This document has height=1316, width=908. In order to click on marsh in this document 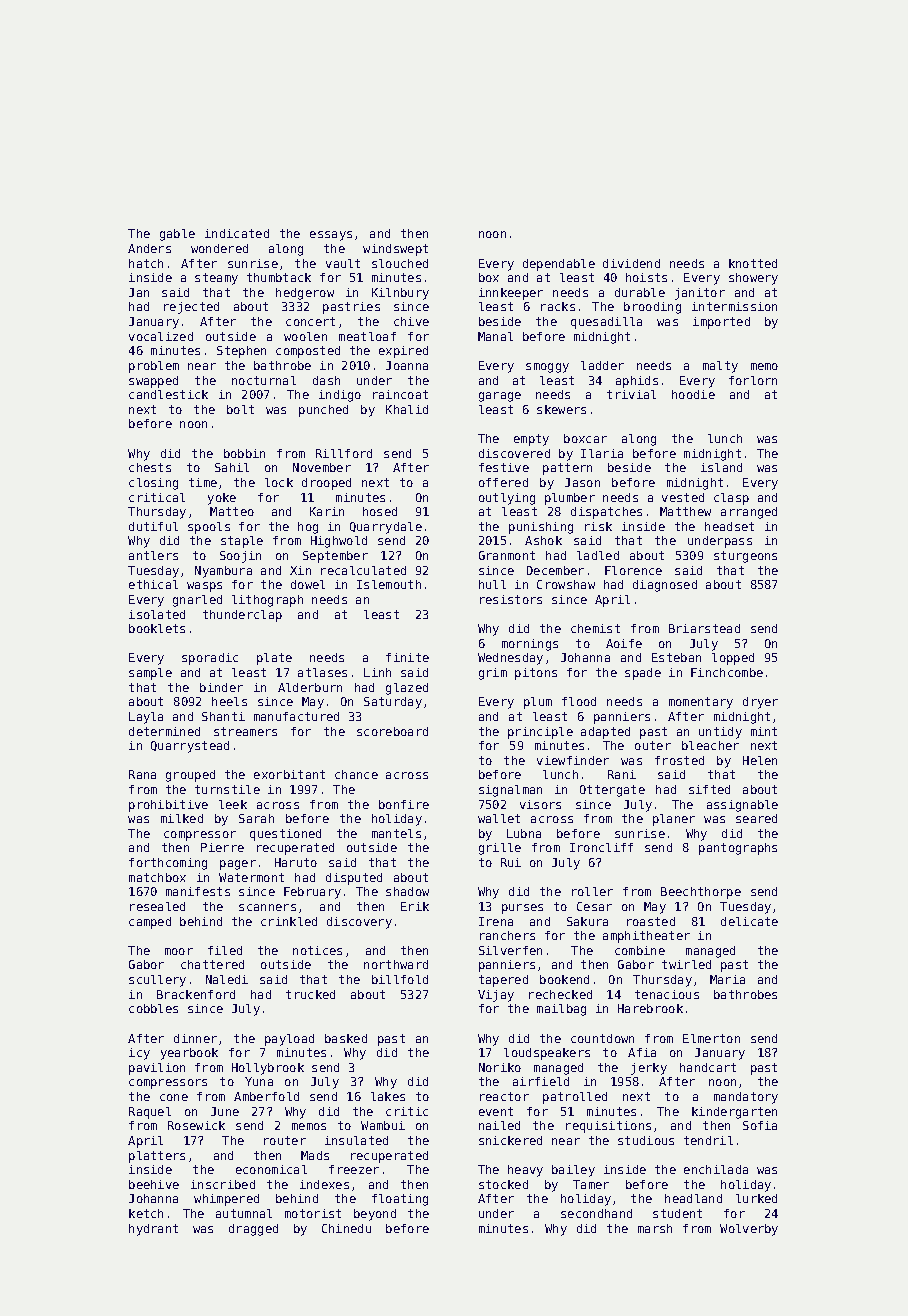, I will do `click(655, 1228)`.
